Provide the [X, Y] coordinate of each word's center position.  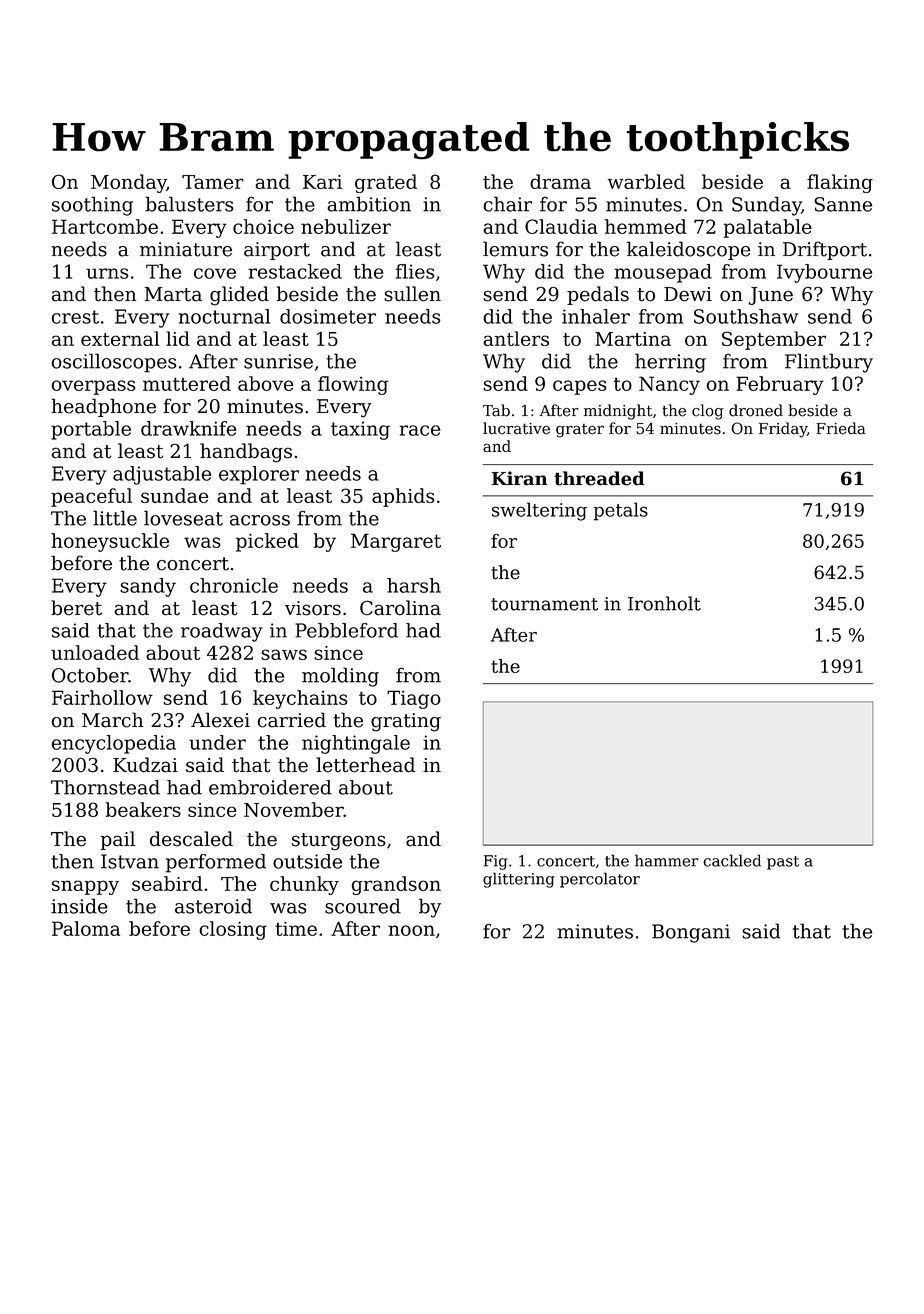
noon [411, 930]
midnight [618, 412]
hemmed [646, 226]
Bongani [691, 933]
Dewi [688, 294]
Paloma [86, 928]
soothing [92, 206]
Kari [322, 182]
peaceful [91, 497]
